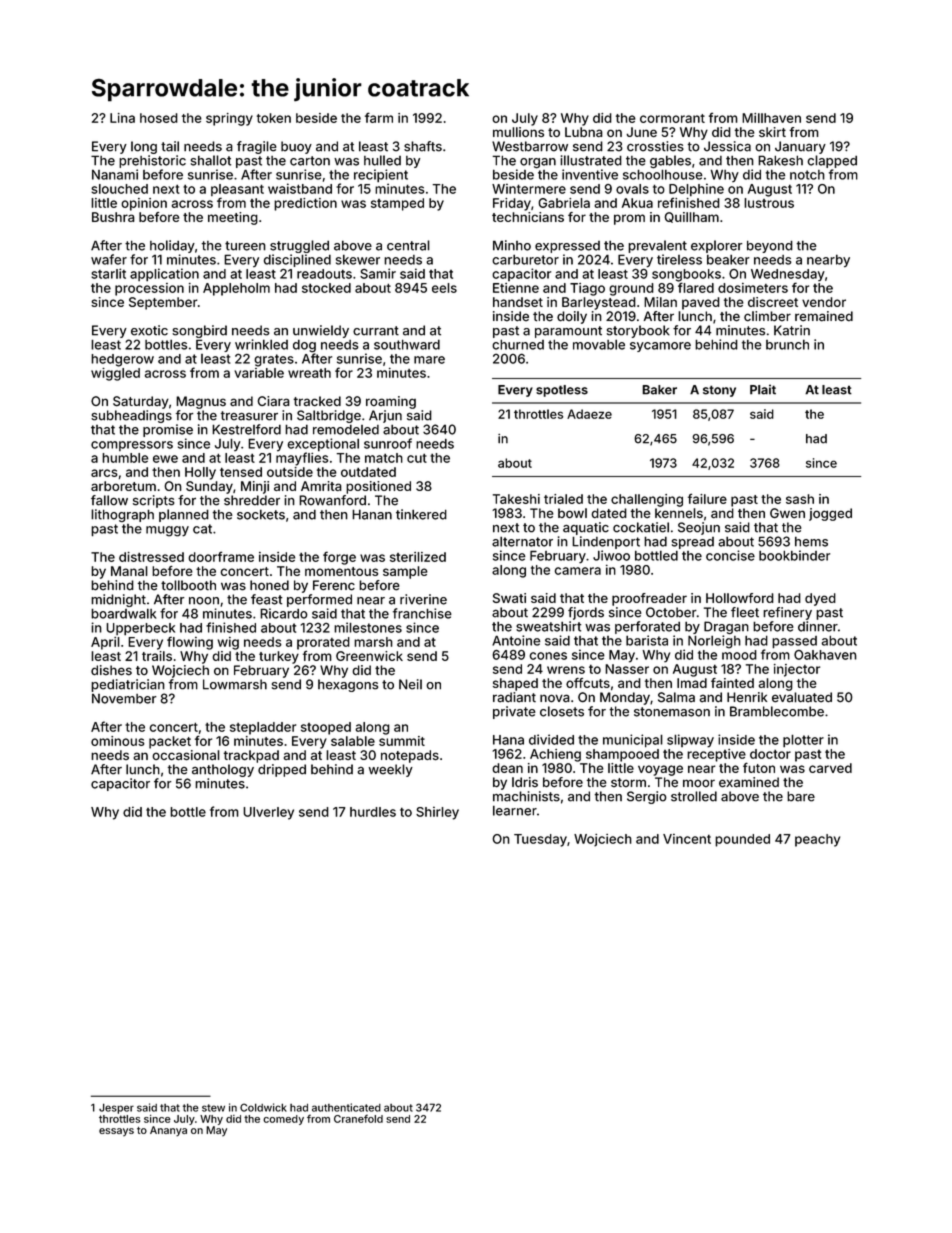  Describe the element at coordinates (268, 813) in the screenshot. I see `Ulverley` at that location.
